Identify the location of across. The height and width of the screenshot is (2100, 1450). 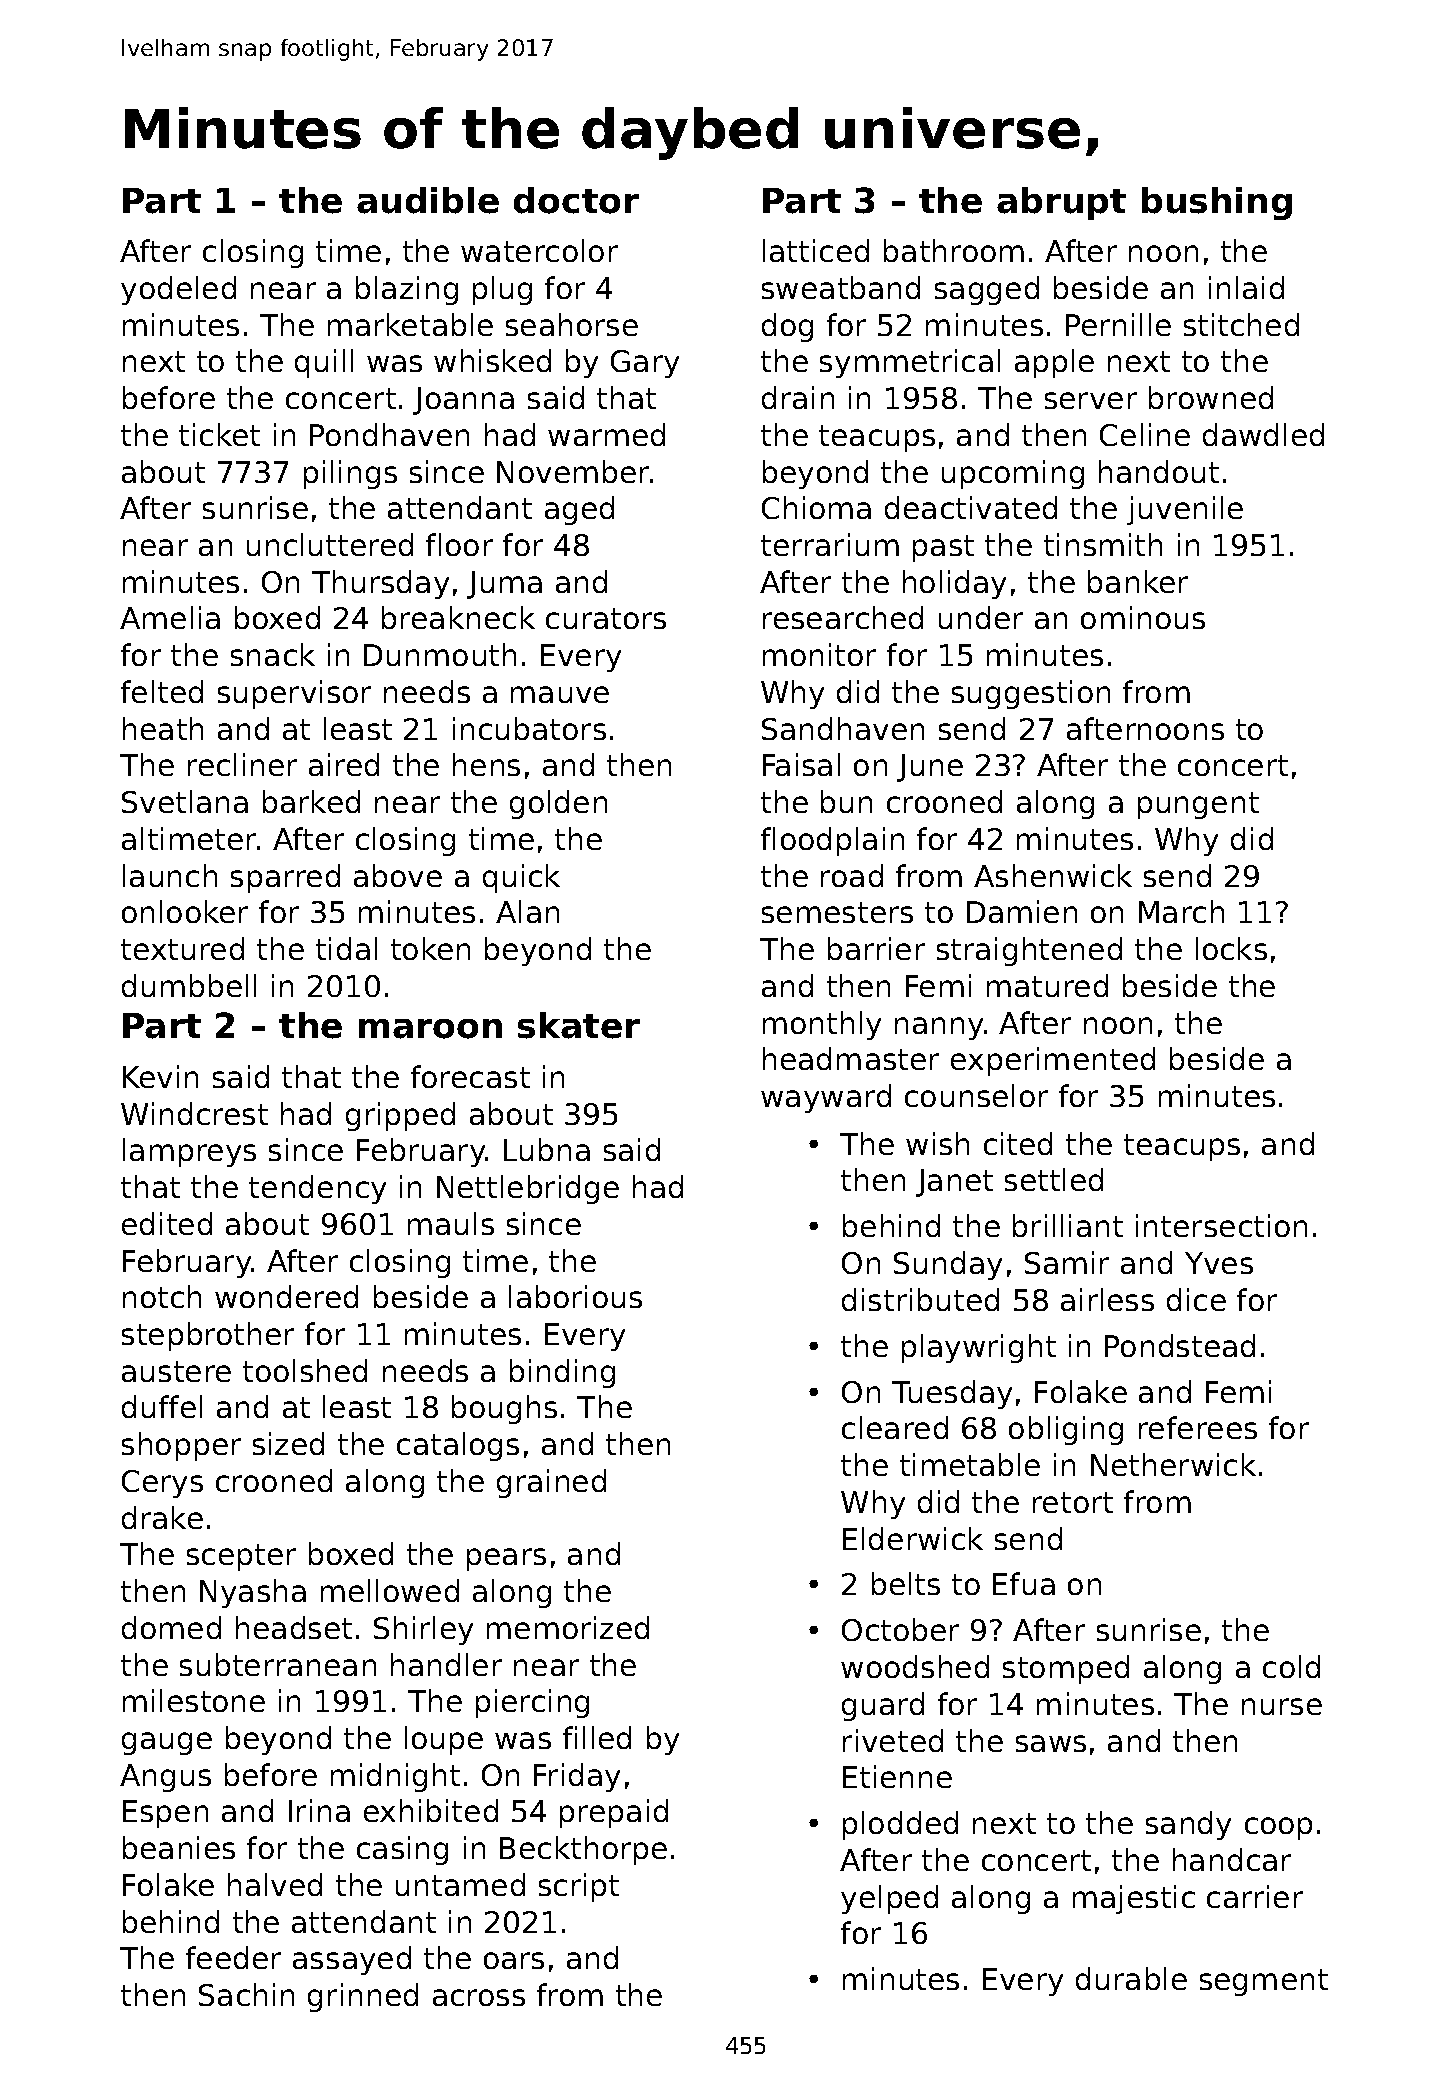
(479, 1997).
